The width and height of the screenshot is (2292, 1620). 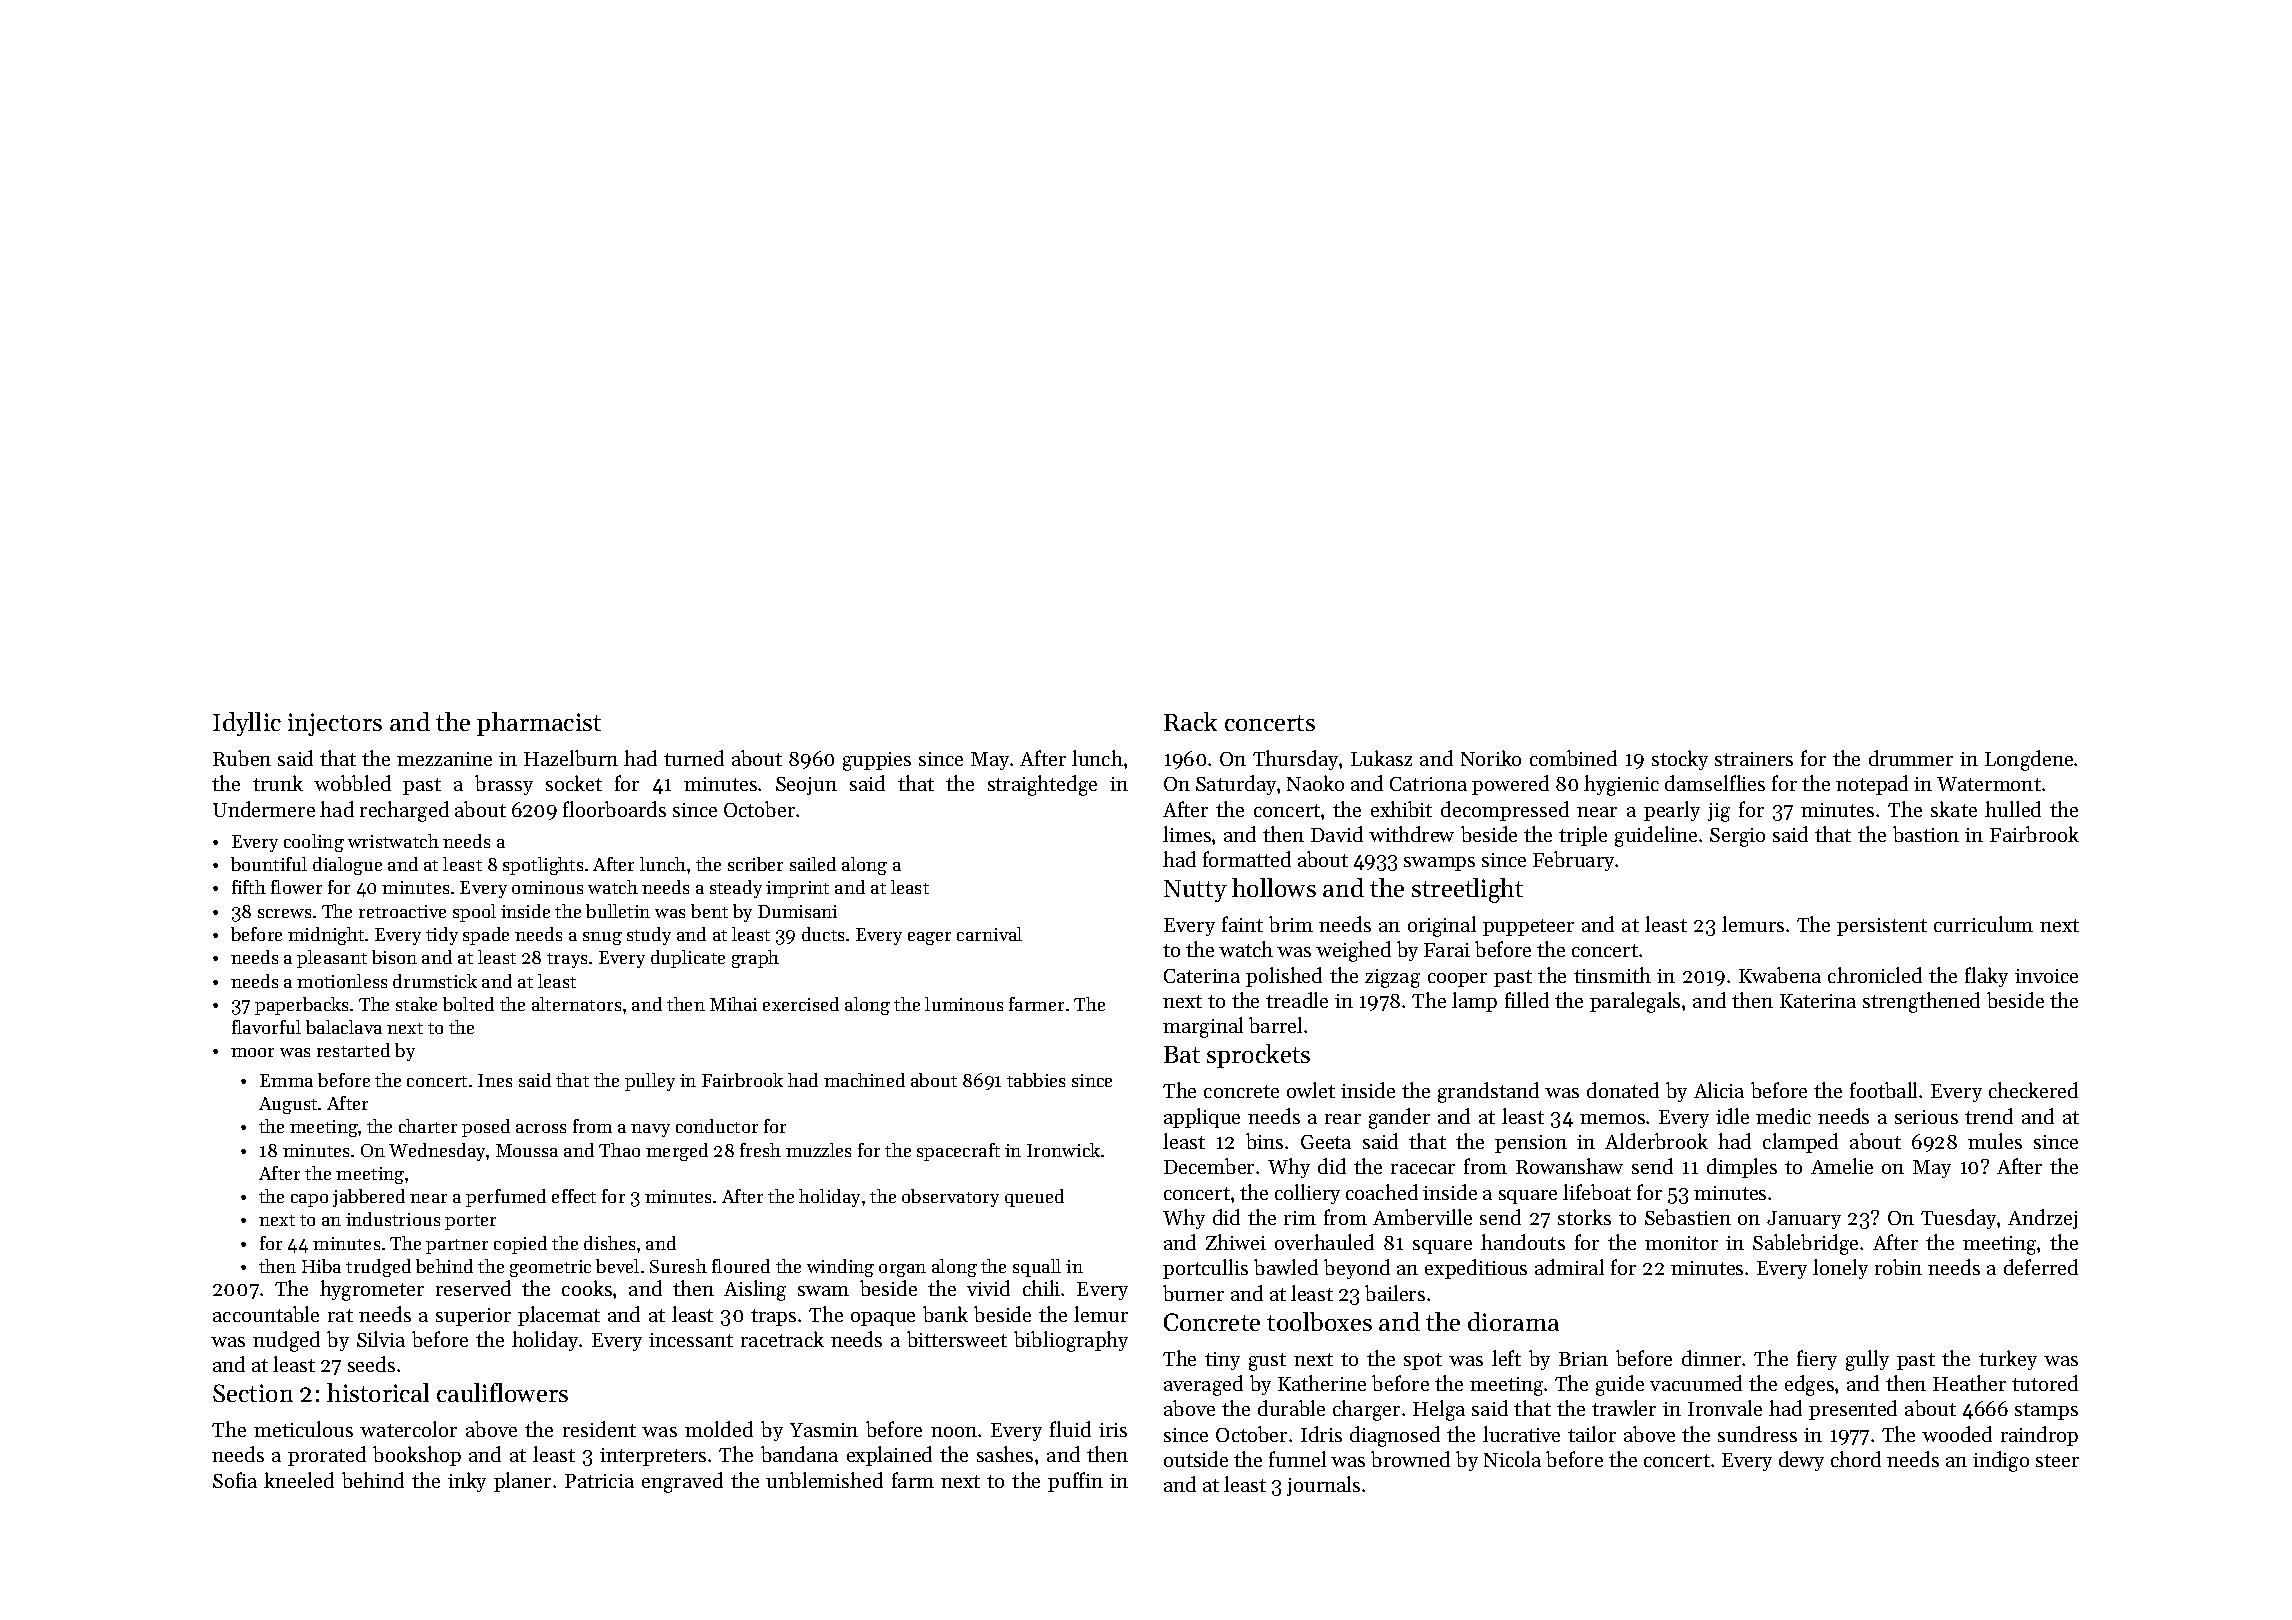 What do you see at coordinates (1295, 760) in the screenshot?
I see `Thursday` at bounding box center [1295, 760].
